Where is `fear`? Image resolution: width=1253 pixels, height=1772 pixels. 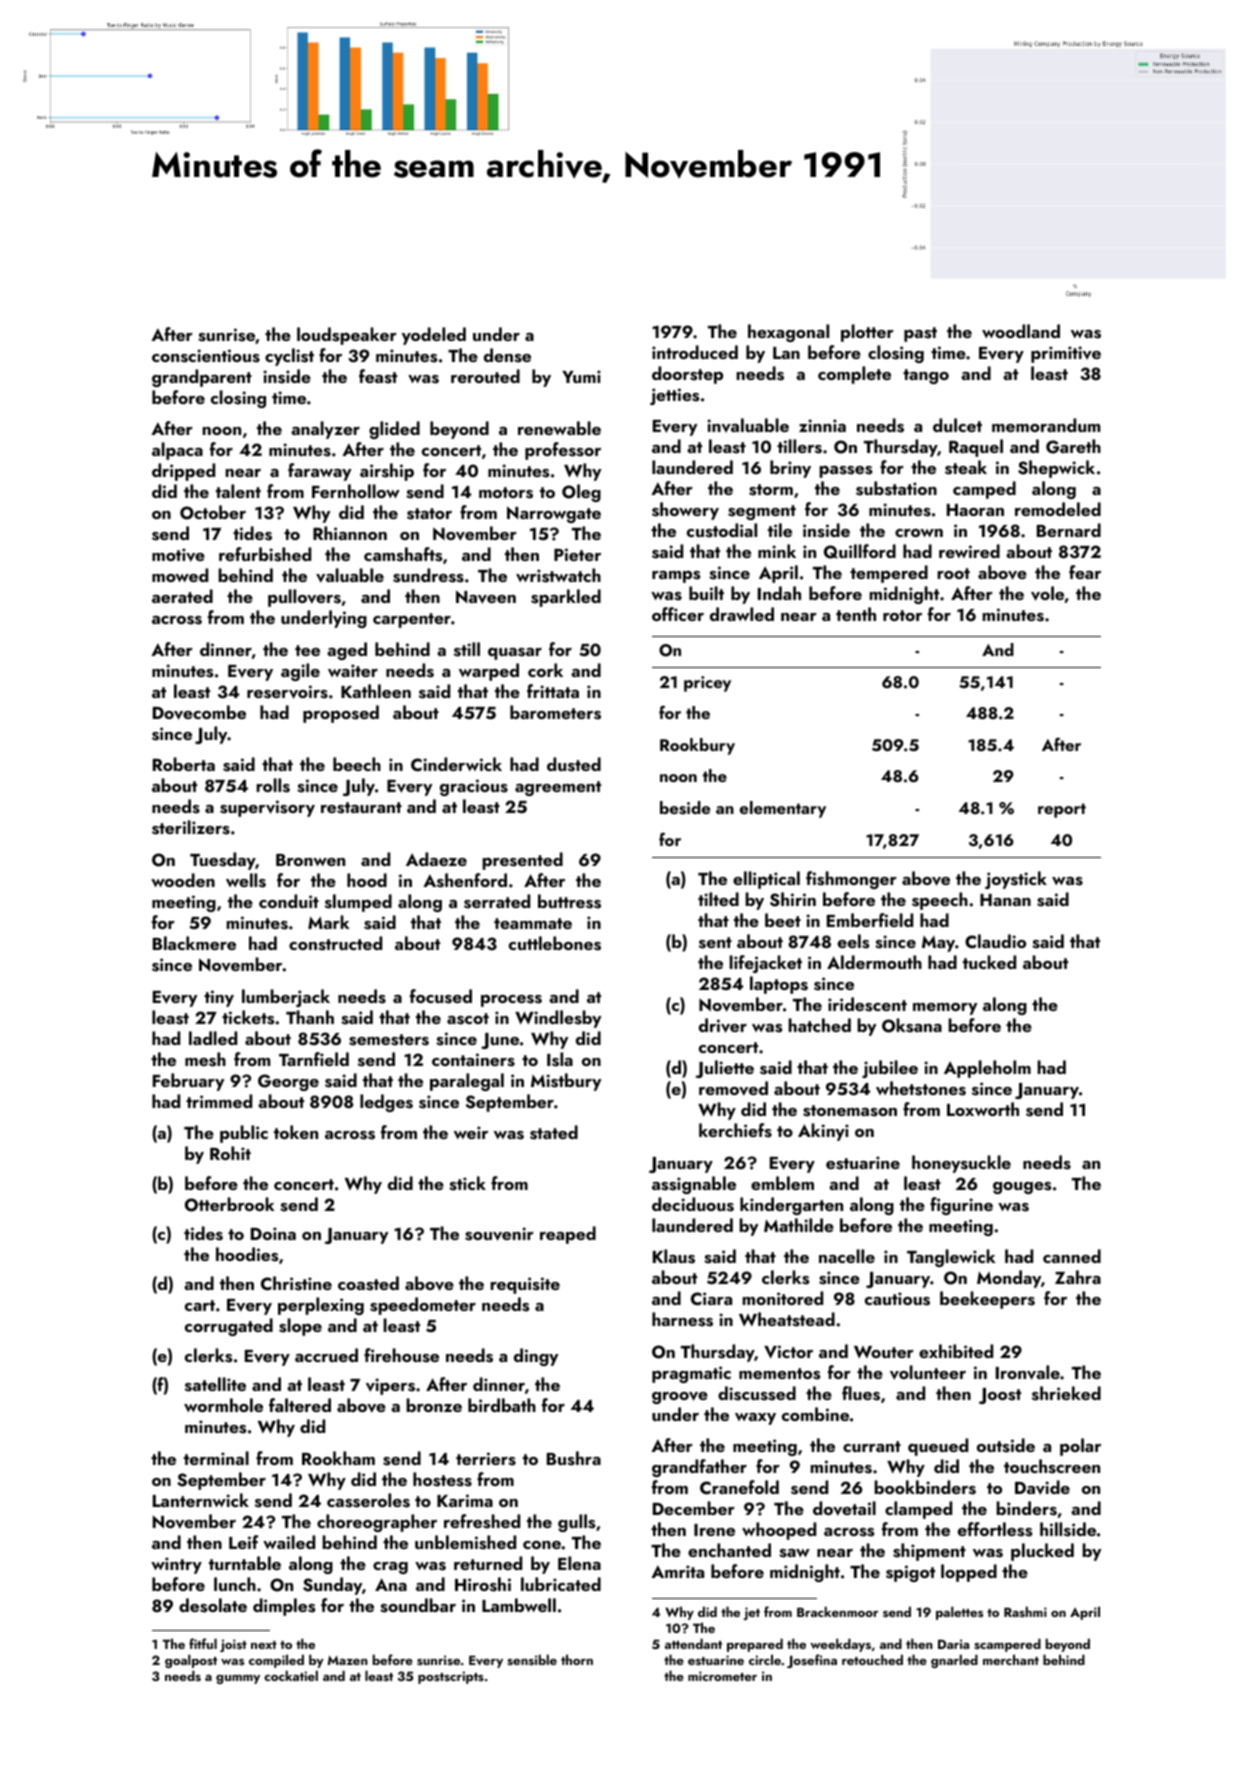
fear is located at coordinates (1085, 572).
